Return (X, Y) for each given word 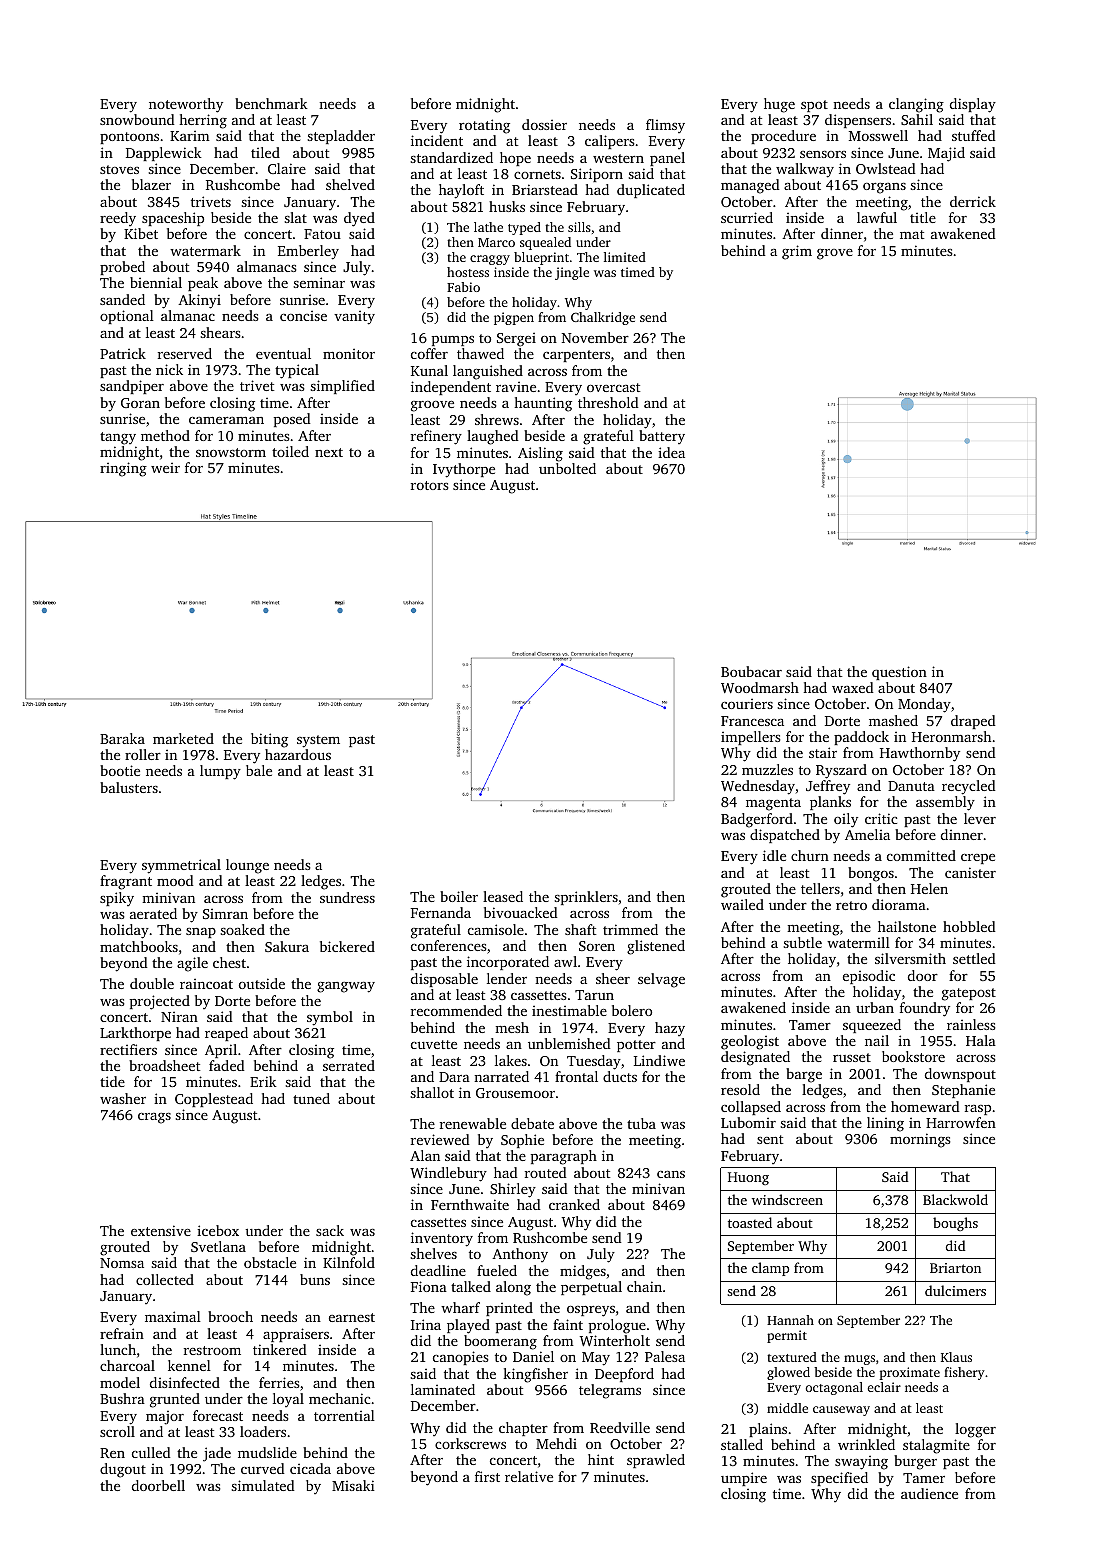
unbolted (567, 468)
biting (269, 740)
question (899, 673)
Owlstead (886, 168)
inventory (442, 1239)
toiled (290, 451)
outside (262, 983)
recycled (969, 787)
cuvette (434, 1044)
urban (875, 1007)
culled (151, 1452)
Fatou (322, 234)
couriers (747, 703)
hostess (468, 272)
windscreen (787, 1199)
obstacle (270, 1262)
